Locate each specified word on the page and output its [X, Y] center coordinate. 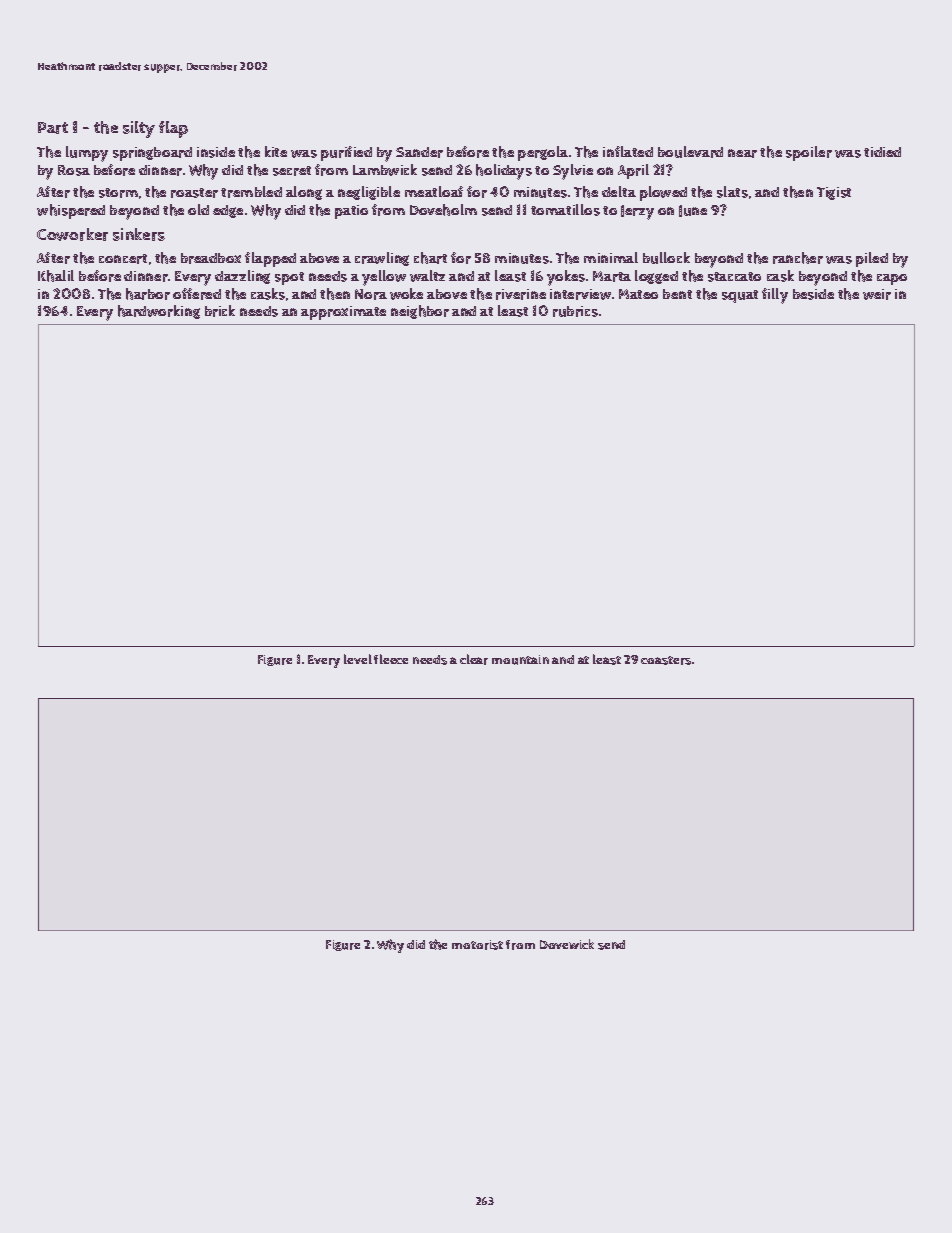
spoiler [809, 153]
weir [877, 294]
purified [346, 153]
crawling [382, 259]
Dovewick [567, 944]
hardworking [159, 312]
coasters [666, 660]
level [358, 659]
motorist [477, 945]
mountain [520, 660]
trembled [251, 192]
